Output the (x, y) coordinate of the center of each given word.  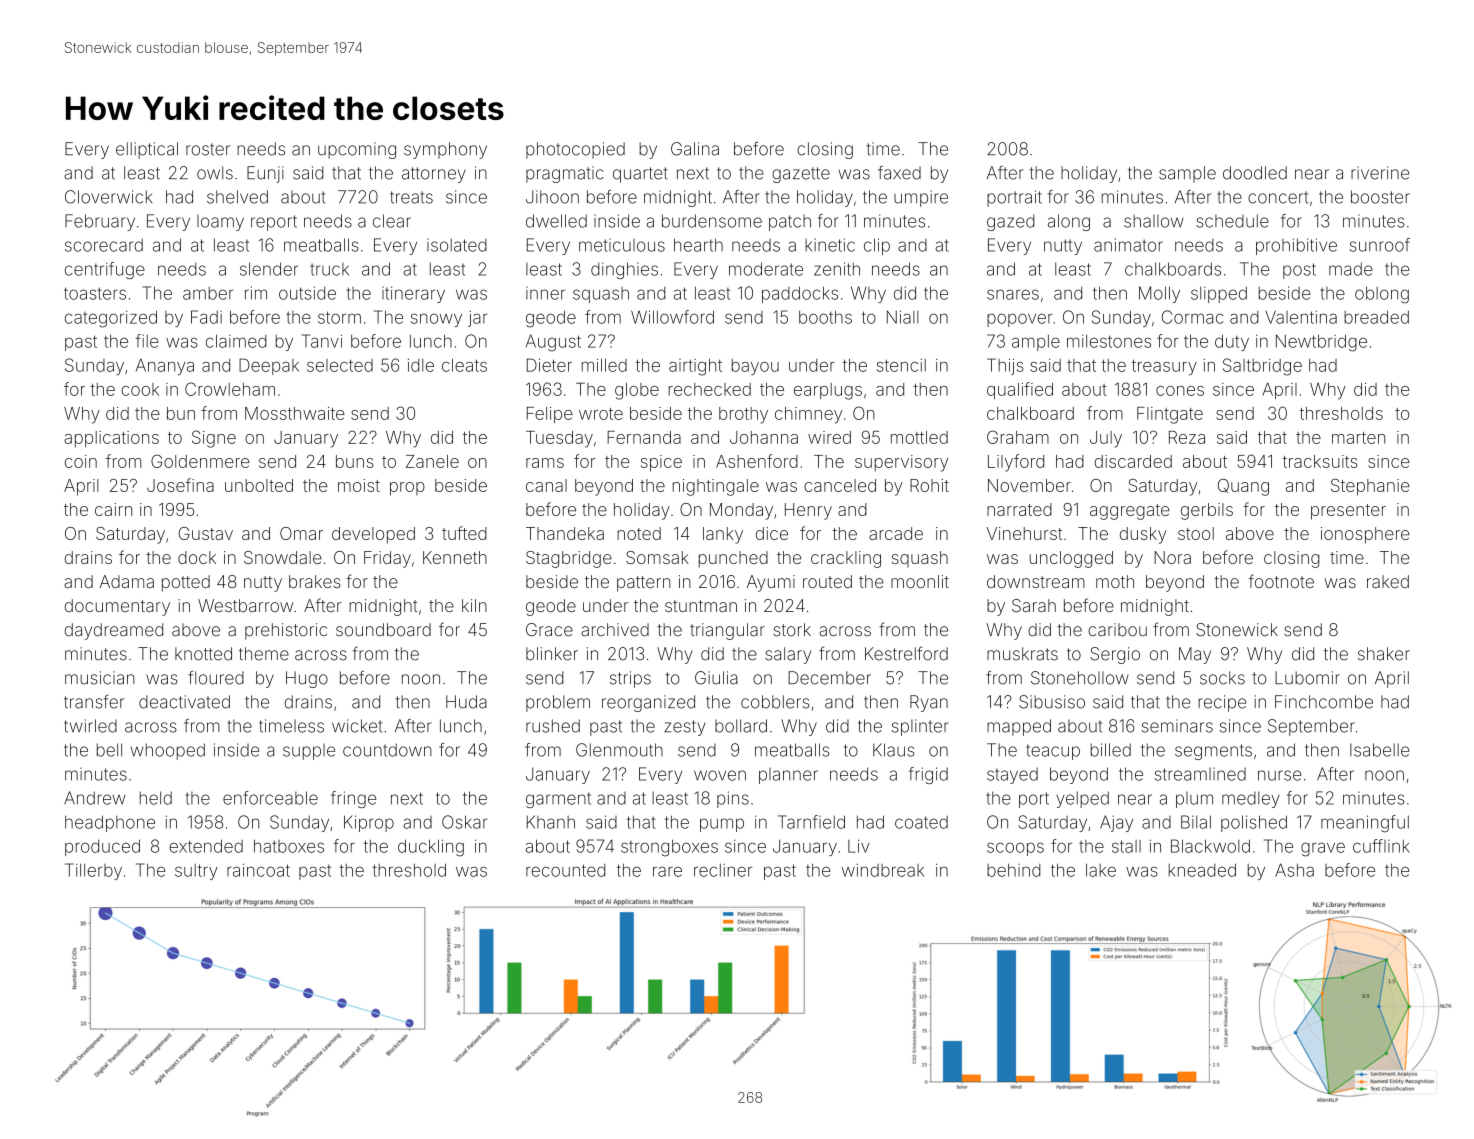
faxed (899, 173)
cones (1180, 391)
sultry (196, 872)
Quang (1243, 487)
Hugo (307, 679)
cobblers (775, 702)
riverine (1380, 173)
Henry (808, 511)
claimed (236, 341)
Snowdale (283, 557)
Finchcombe (1324, 702)
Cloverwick (108, 197)
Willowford (672, 317)
